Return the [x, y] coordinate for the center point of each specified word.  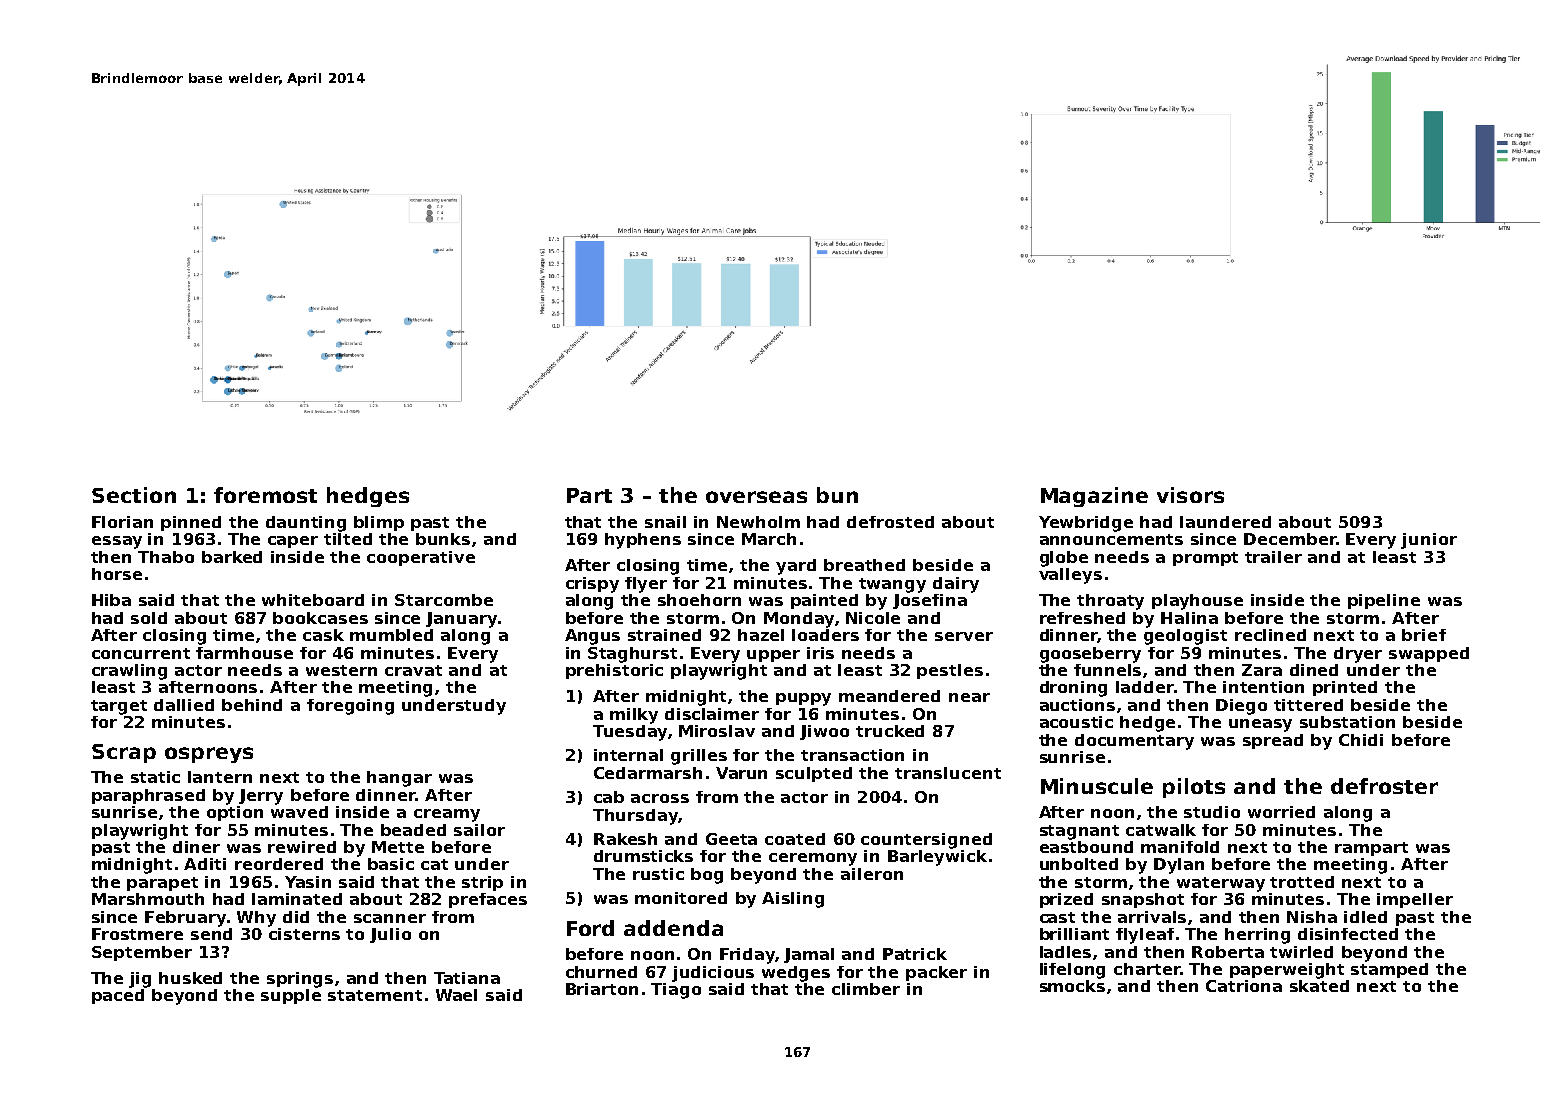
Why [256, 919]
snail [665, 522]
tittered [1308, 705]
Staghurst [632, 655]
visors [1190, 495]
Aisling [793, 900]
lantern [220, 777]
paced [118, 996]
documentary [1134, 742]
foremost [265, 495]
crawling [129, 672]
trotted [1302, 882]
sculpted [814, 774]
